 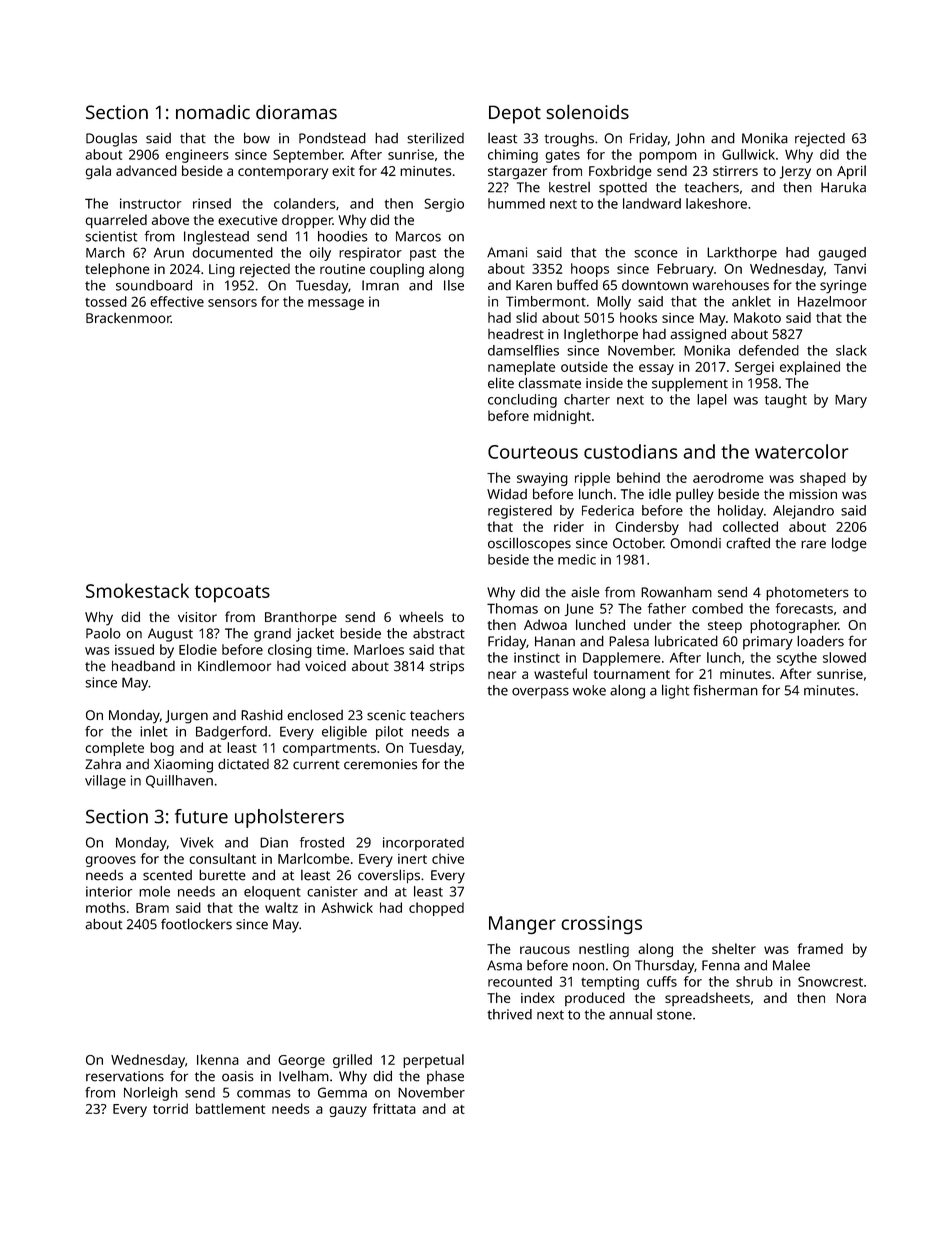 What do you see at coordinates (686, 641) in the screenshot?
I see `lubricated` at bounding box center [686, 641].
